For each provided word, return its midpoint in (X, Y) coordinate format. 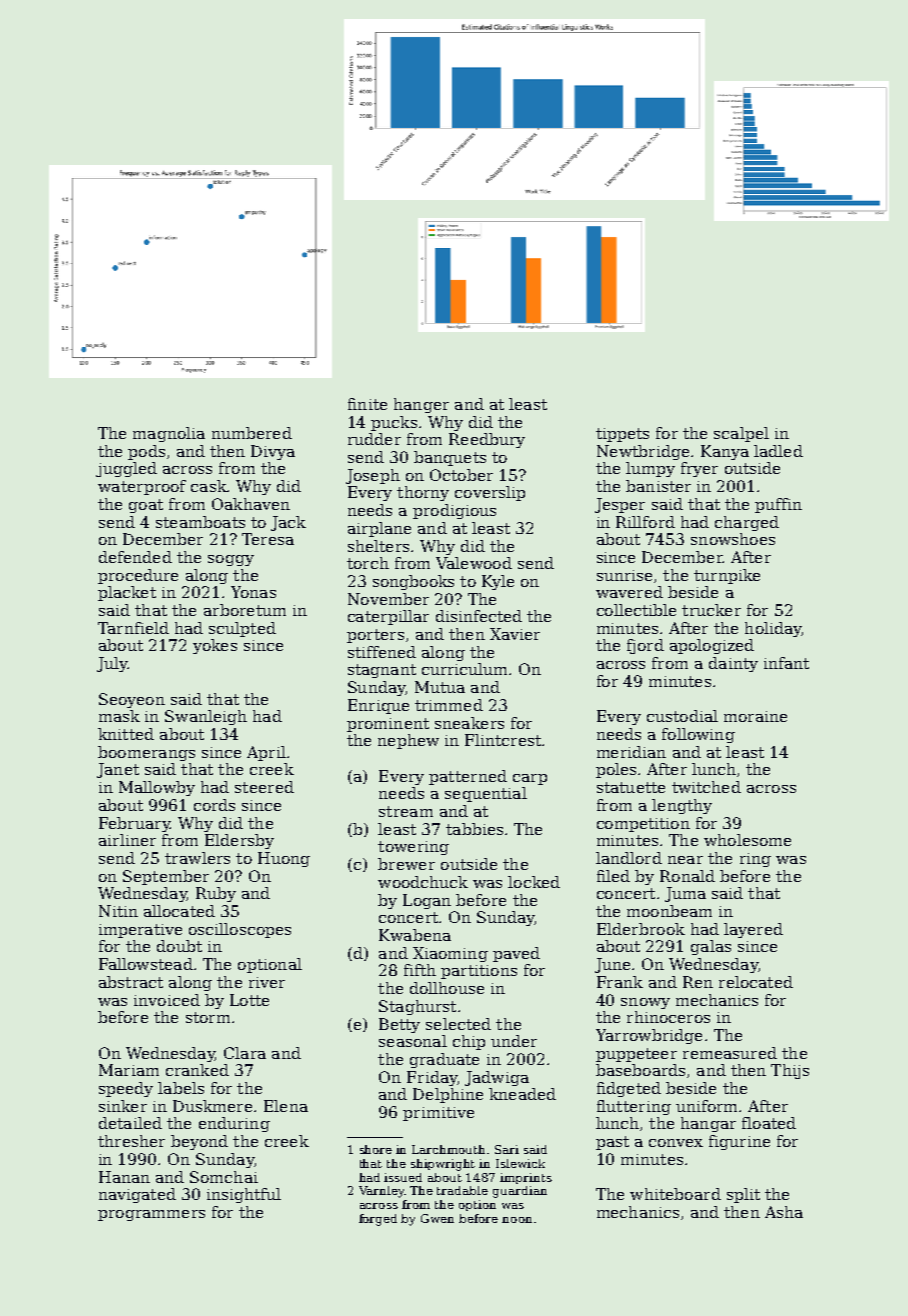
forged (378, 1220)
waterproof (142, 487)
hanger (421, 405)
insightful (244, 1195)
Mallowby (157, 788)
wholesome (747, 840)
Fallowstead (146, 964)
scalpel (741, 434)
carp (530, 779)
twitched (706, 787)
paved (516, 954)
